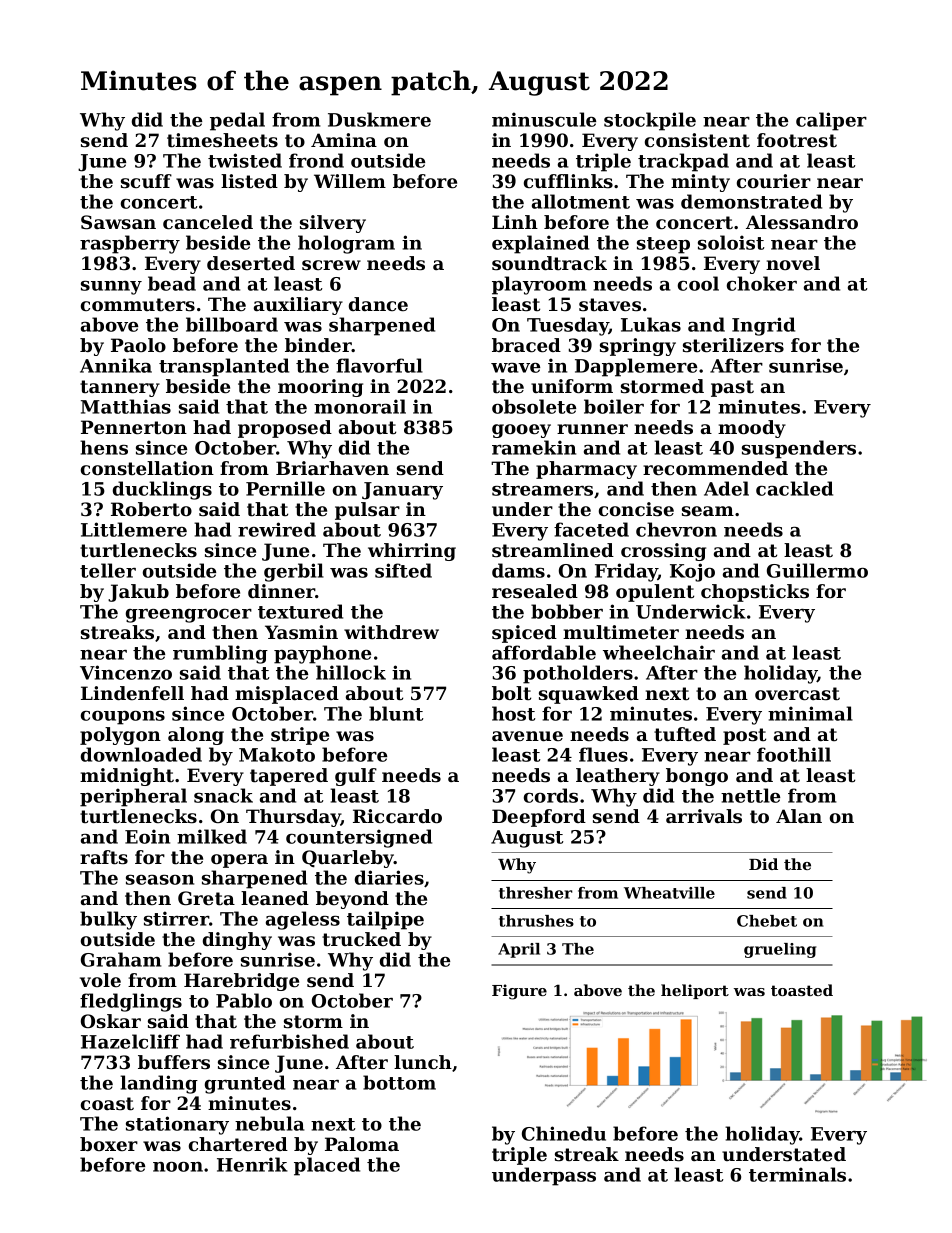 The width and height of the document is (952, 1233). I want to click on coupons, so click(123, 718).
